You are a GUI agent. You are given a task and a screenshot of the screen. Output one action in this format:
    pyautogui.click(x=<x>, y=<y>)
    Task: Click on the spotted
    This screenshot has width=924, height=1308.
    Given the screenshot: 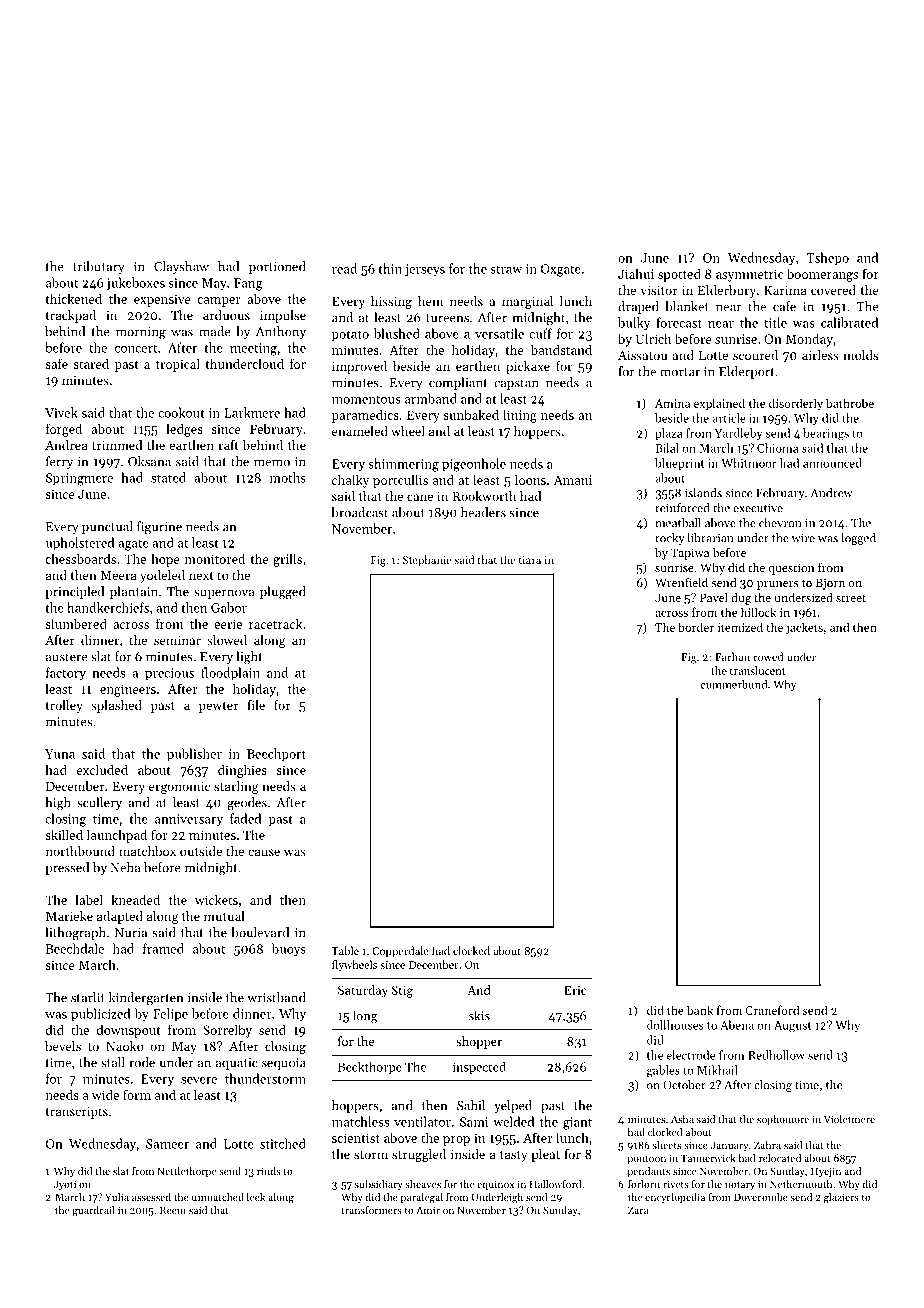 What is the action you would take?
    pyautogui.click(x=679, y=275)
